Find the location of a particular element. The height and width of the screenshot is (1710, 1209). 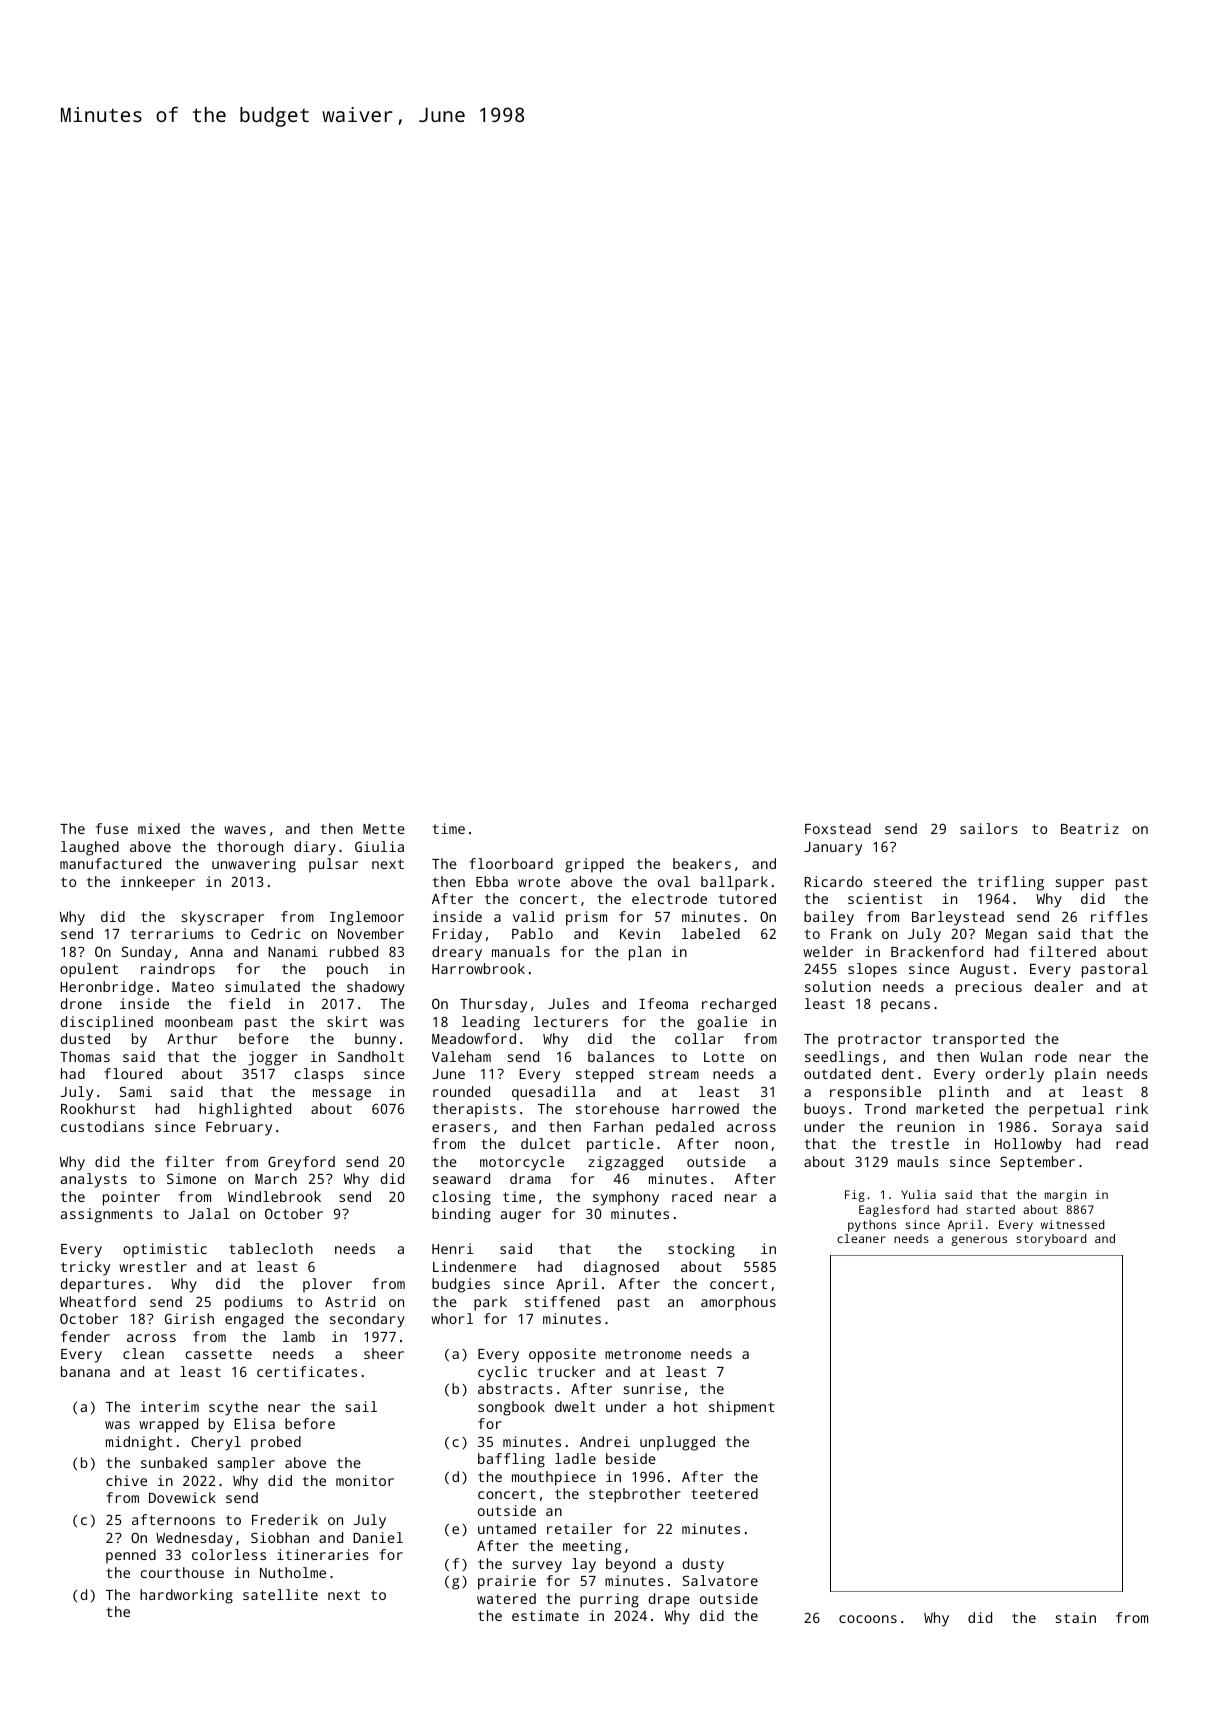

storyboard is located at coordinates (1052, 1240).
